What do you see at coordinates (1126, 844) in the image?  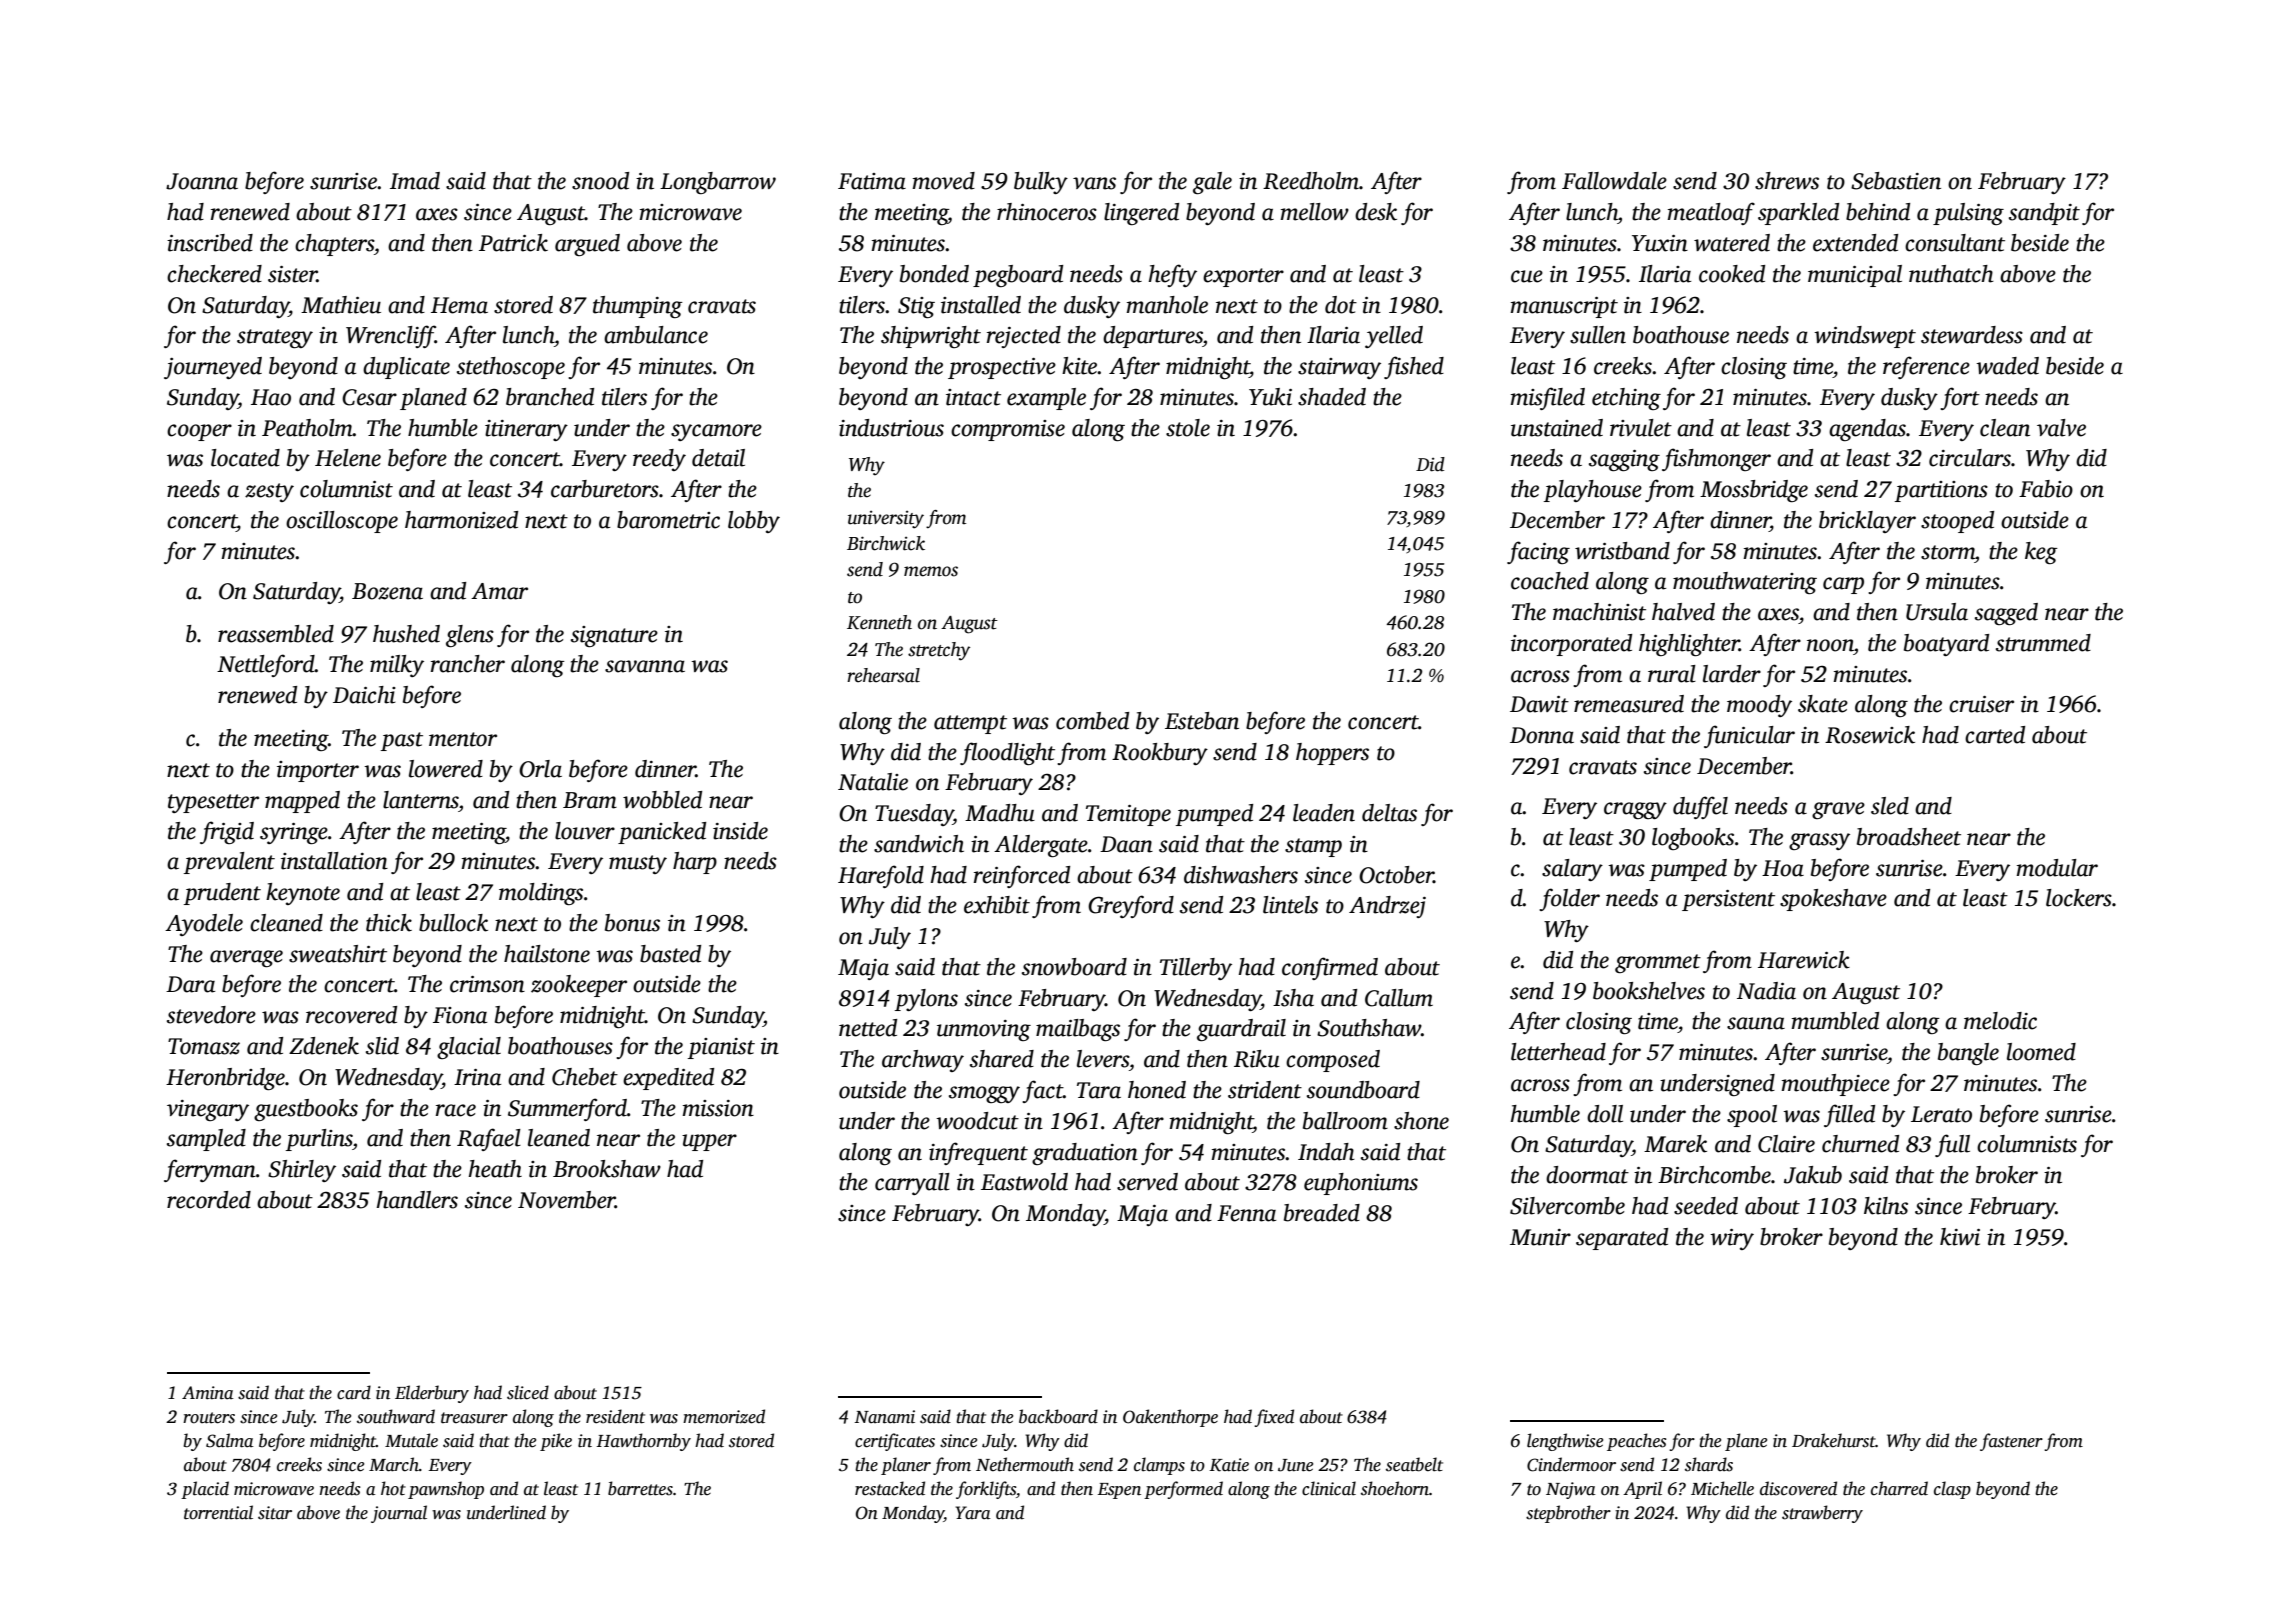 I see `Daan` at bounding box center [1126, 844].
